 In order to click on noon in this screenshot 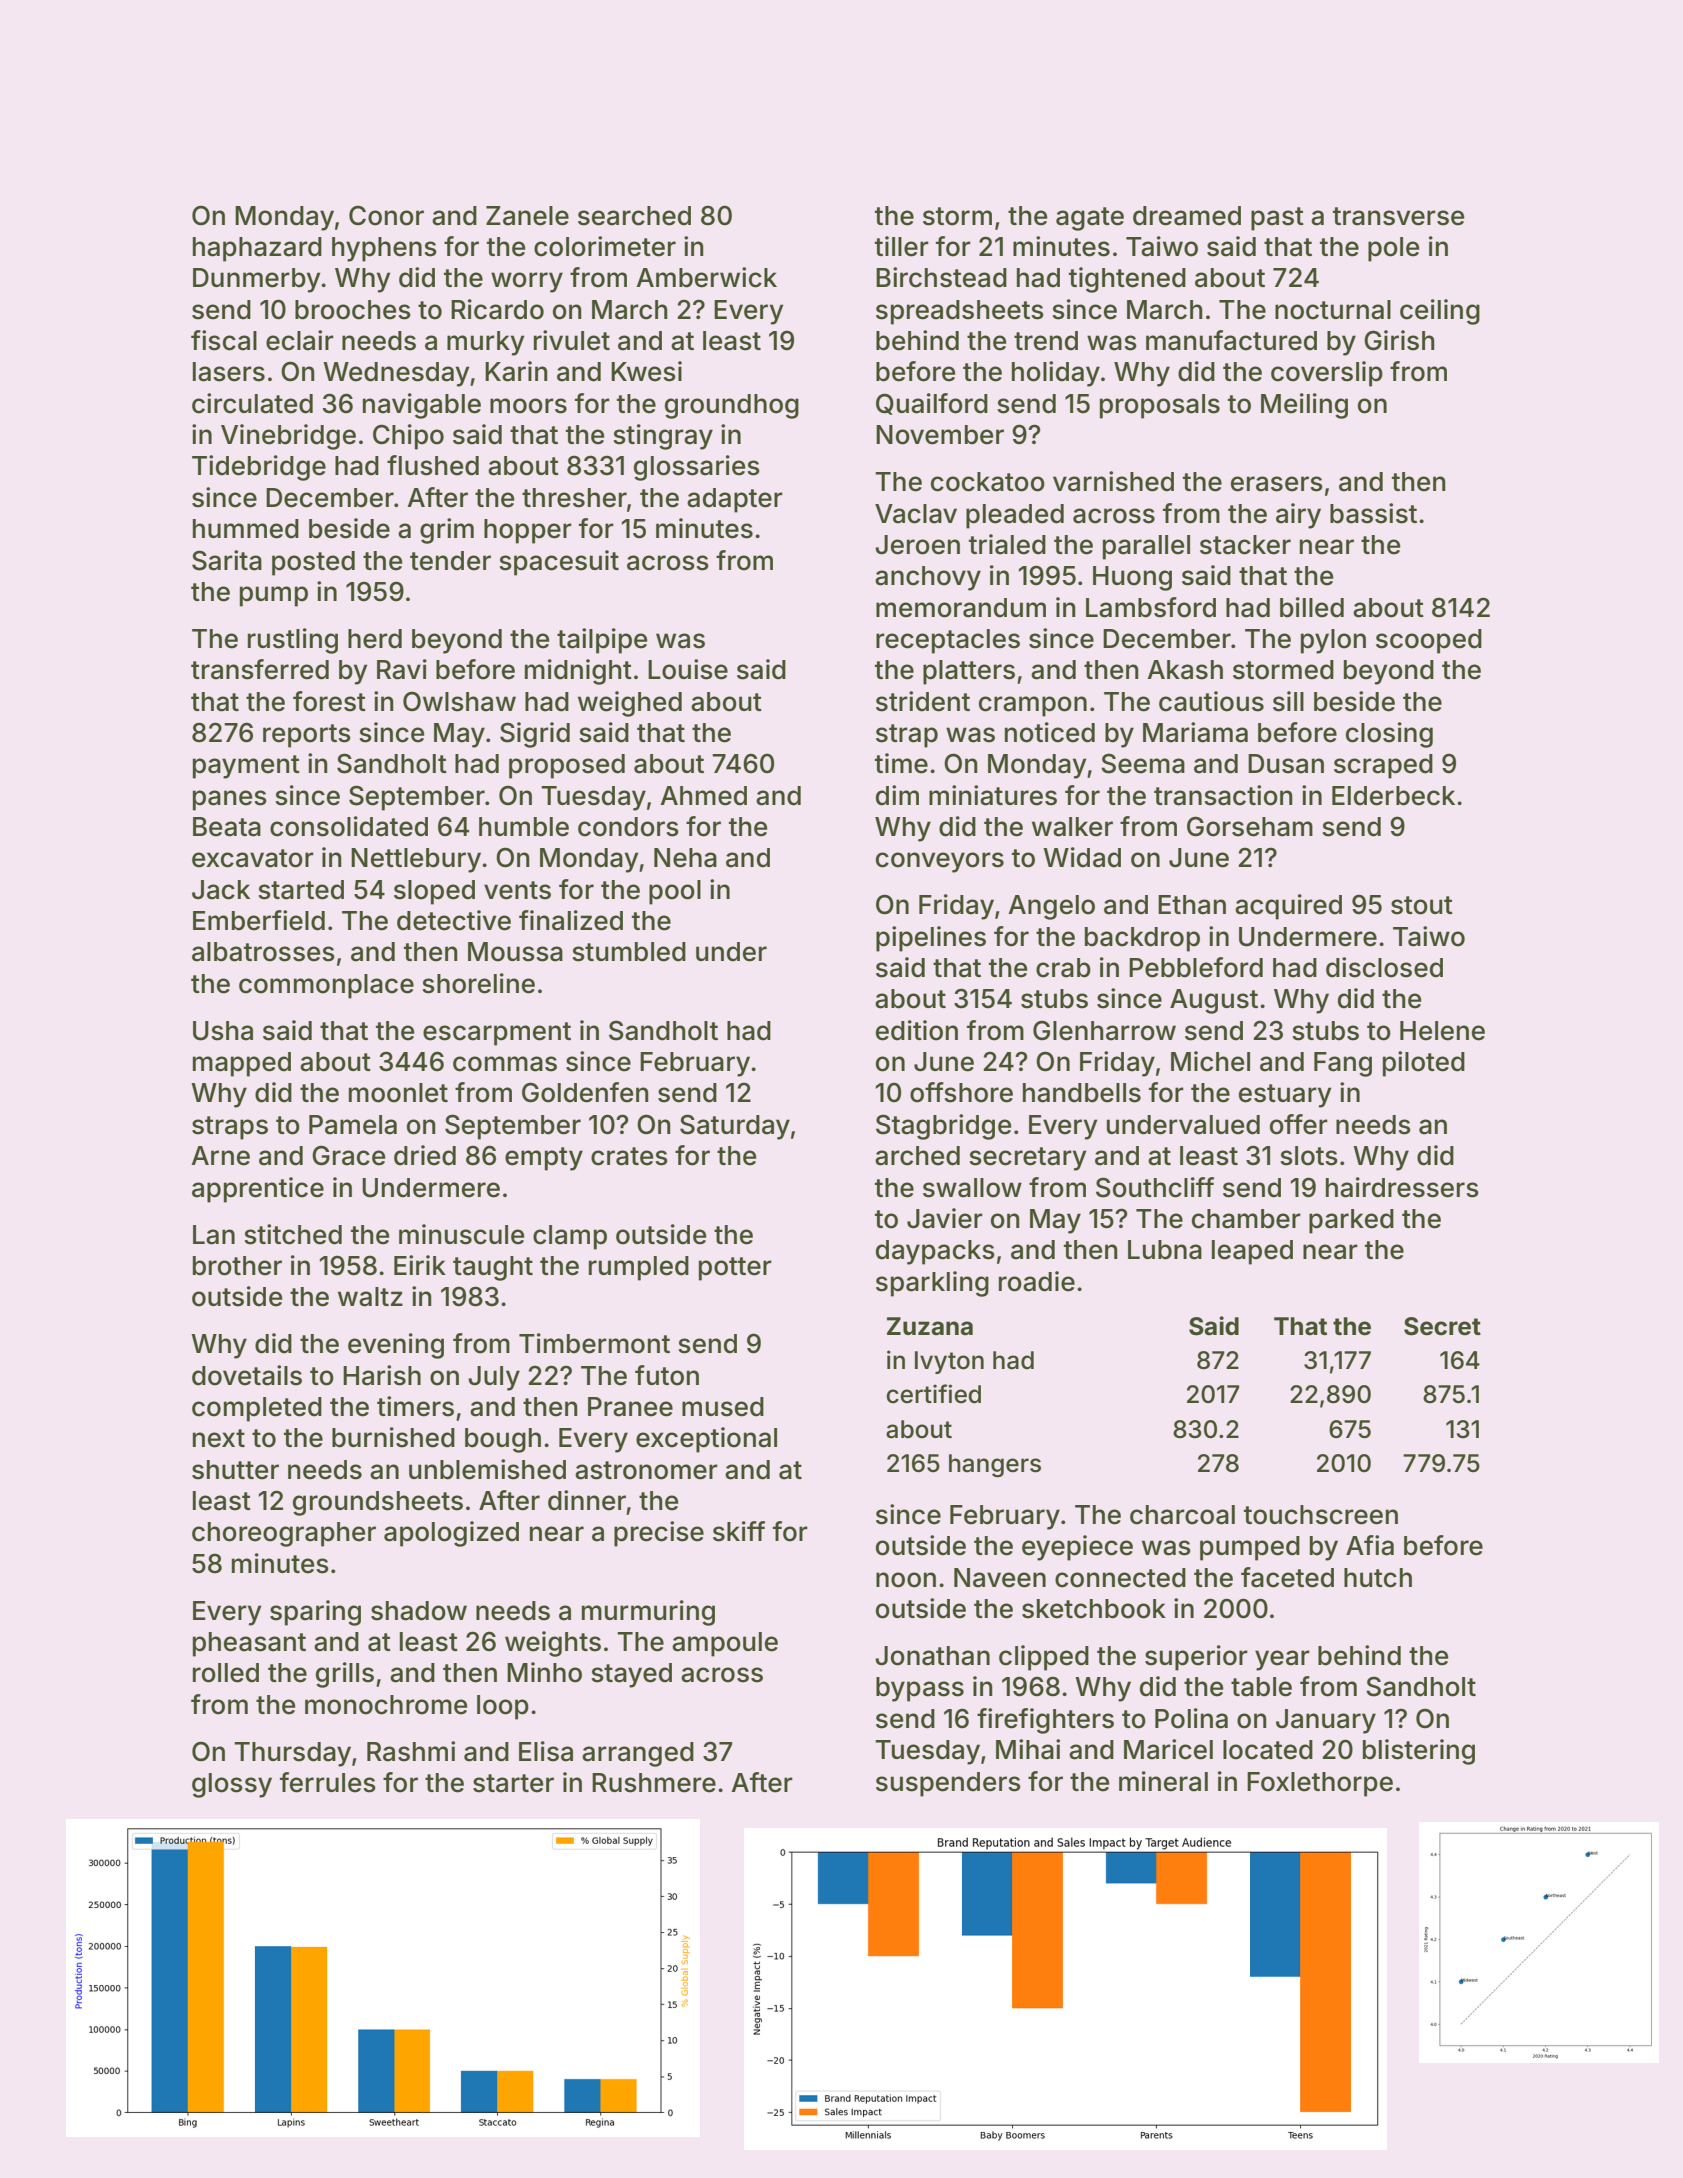, I will do `click(906, 1580)`.
